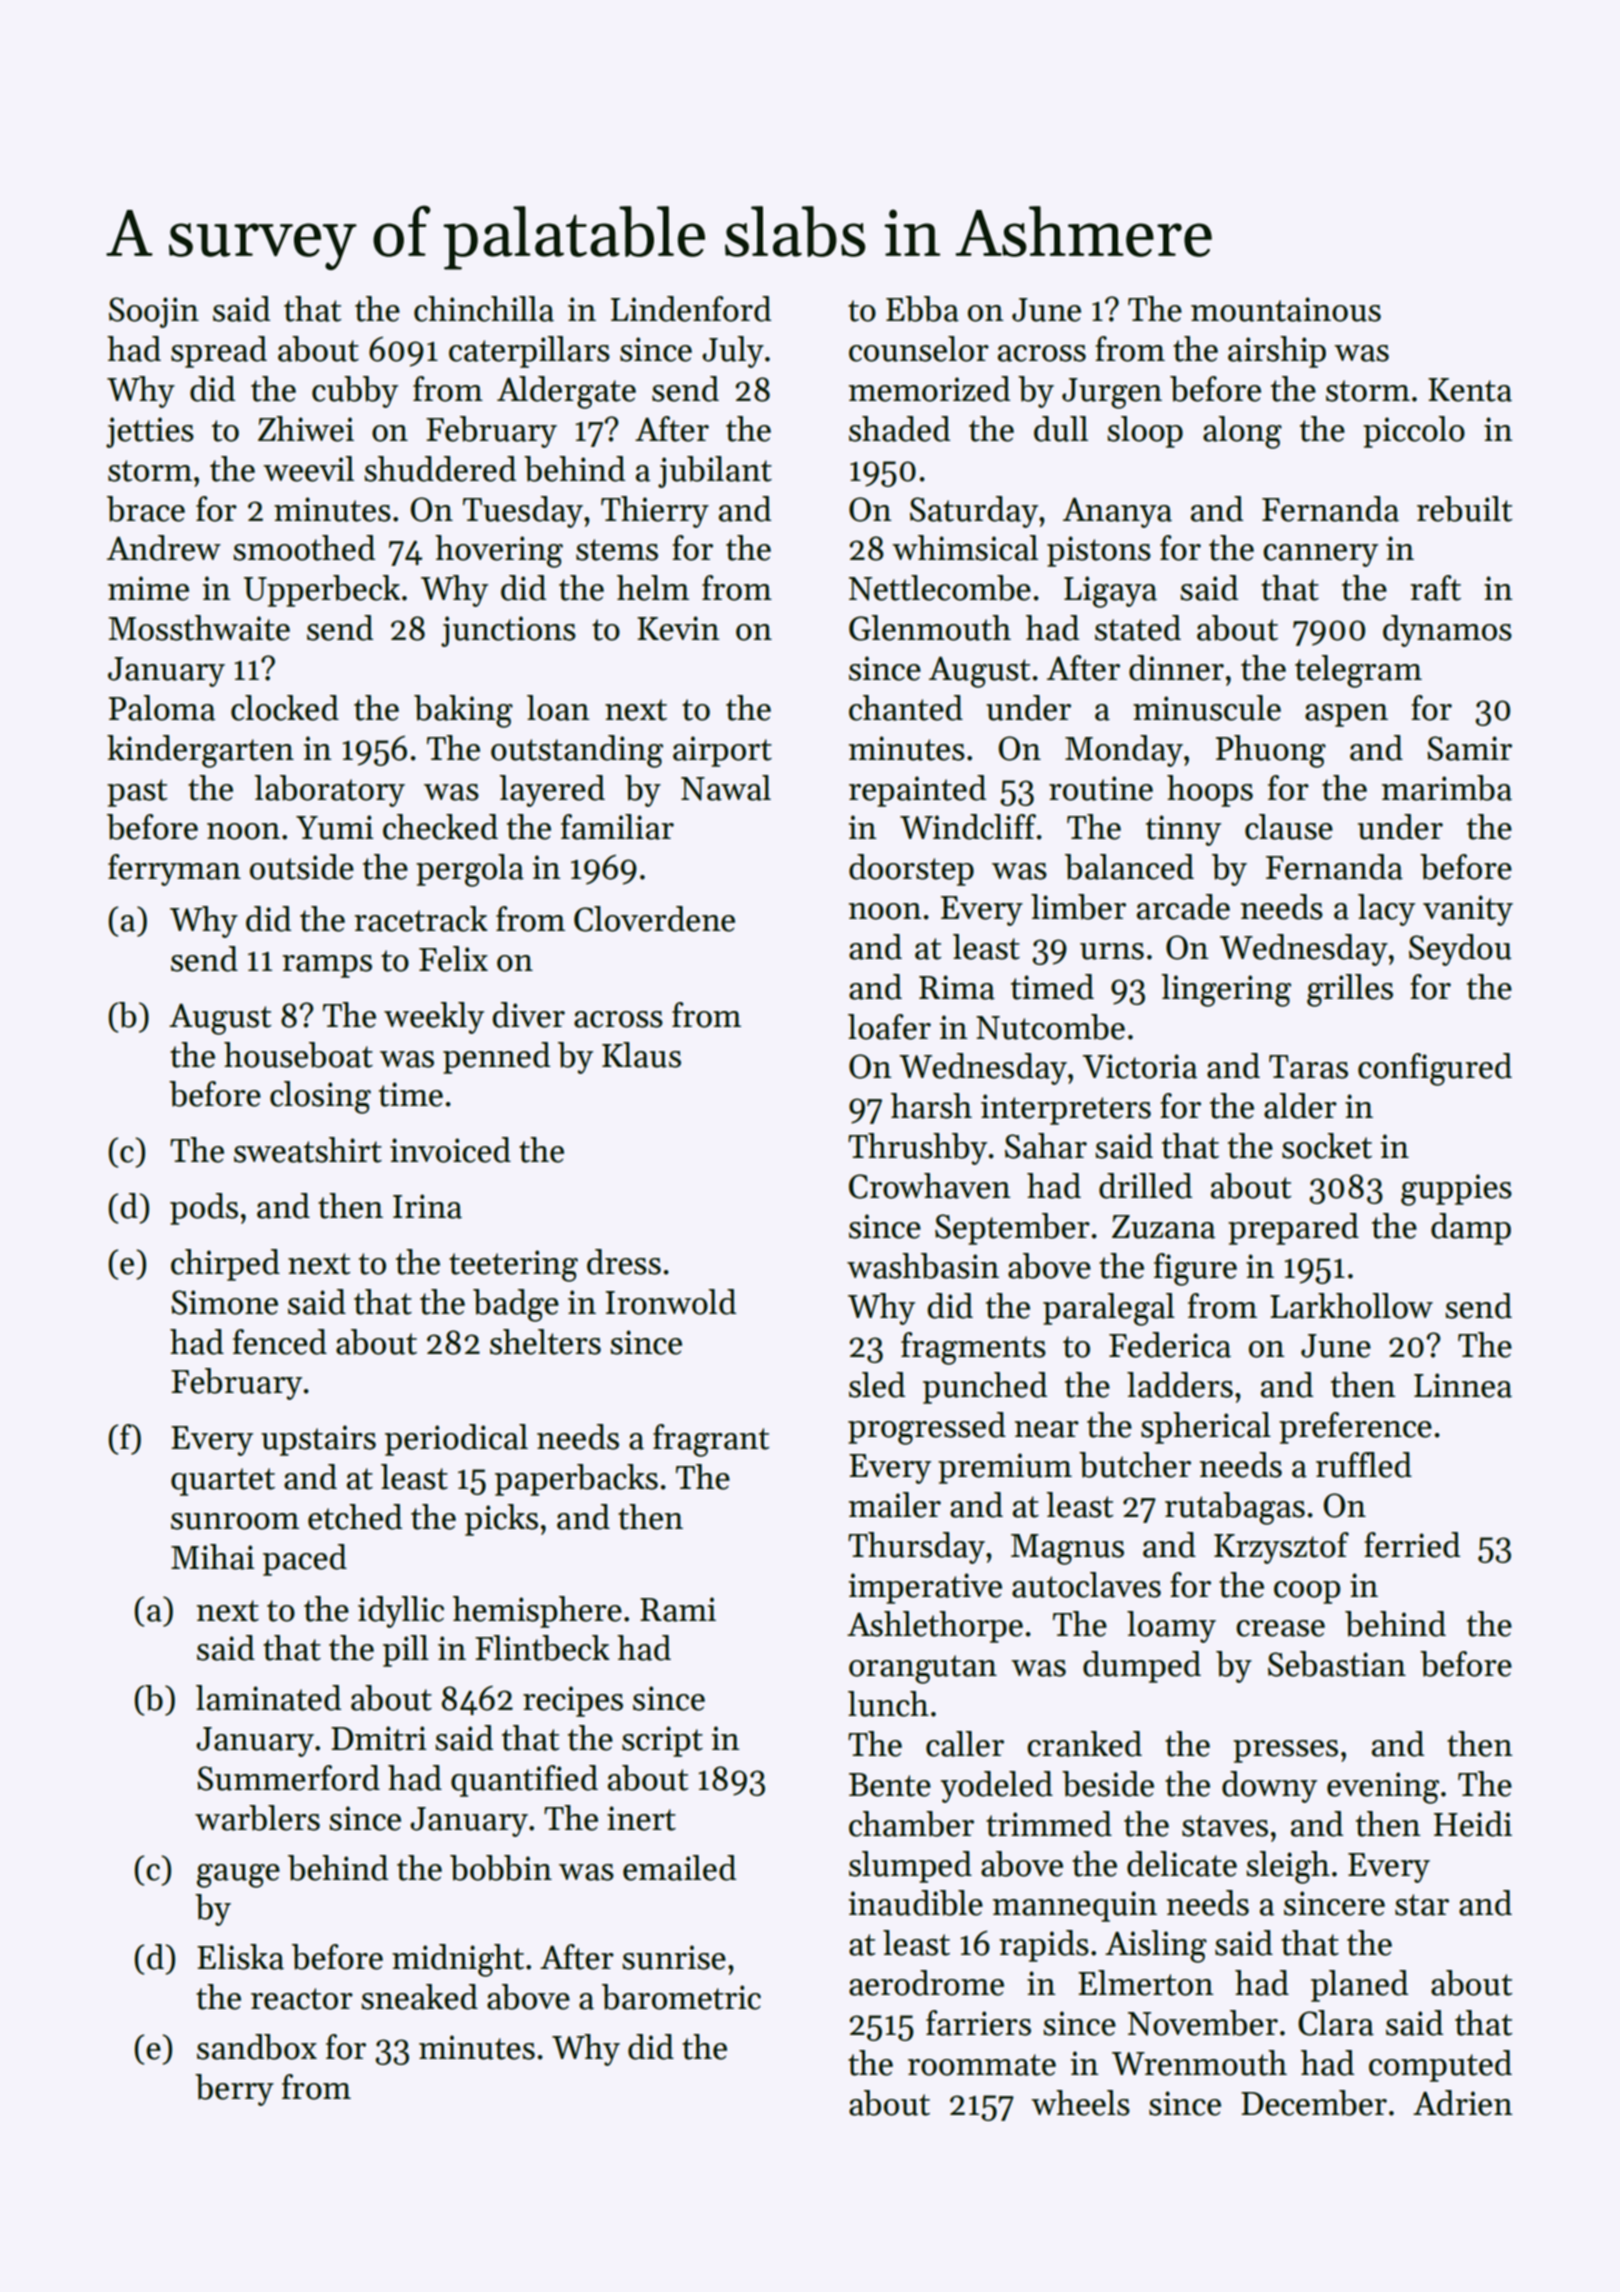  I want to click on Crowhaven, so click(930, 1186).
